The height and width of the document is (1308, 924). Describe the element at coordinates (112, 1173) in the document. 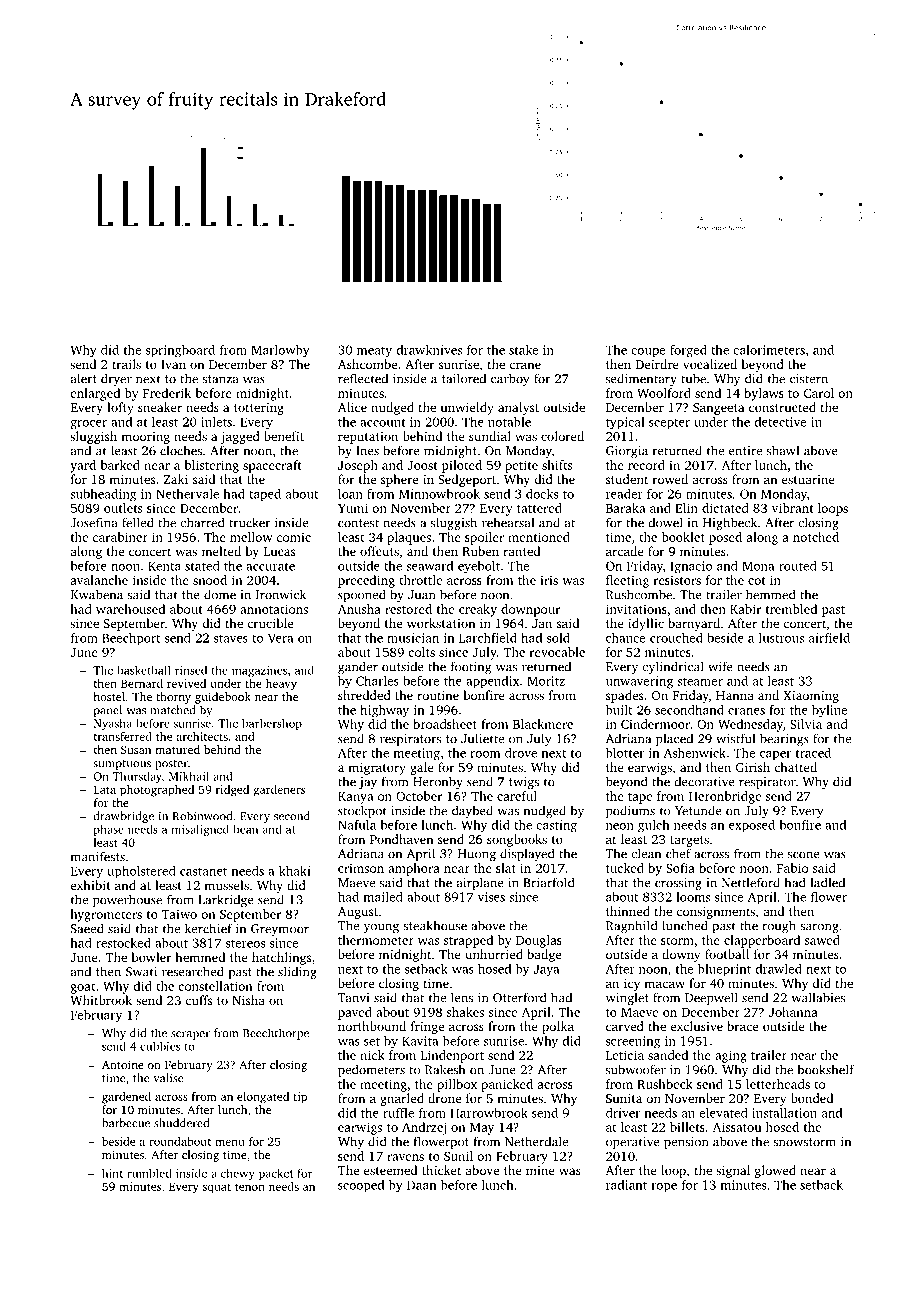

I see `hint` at that location.
